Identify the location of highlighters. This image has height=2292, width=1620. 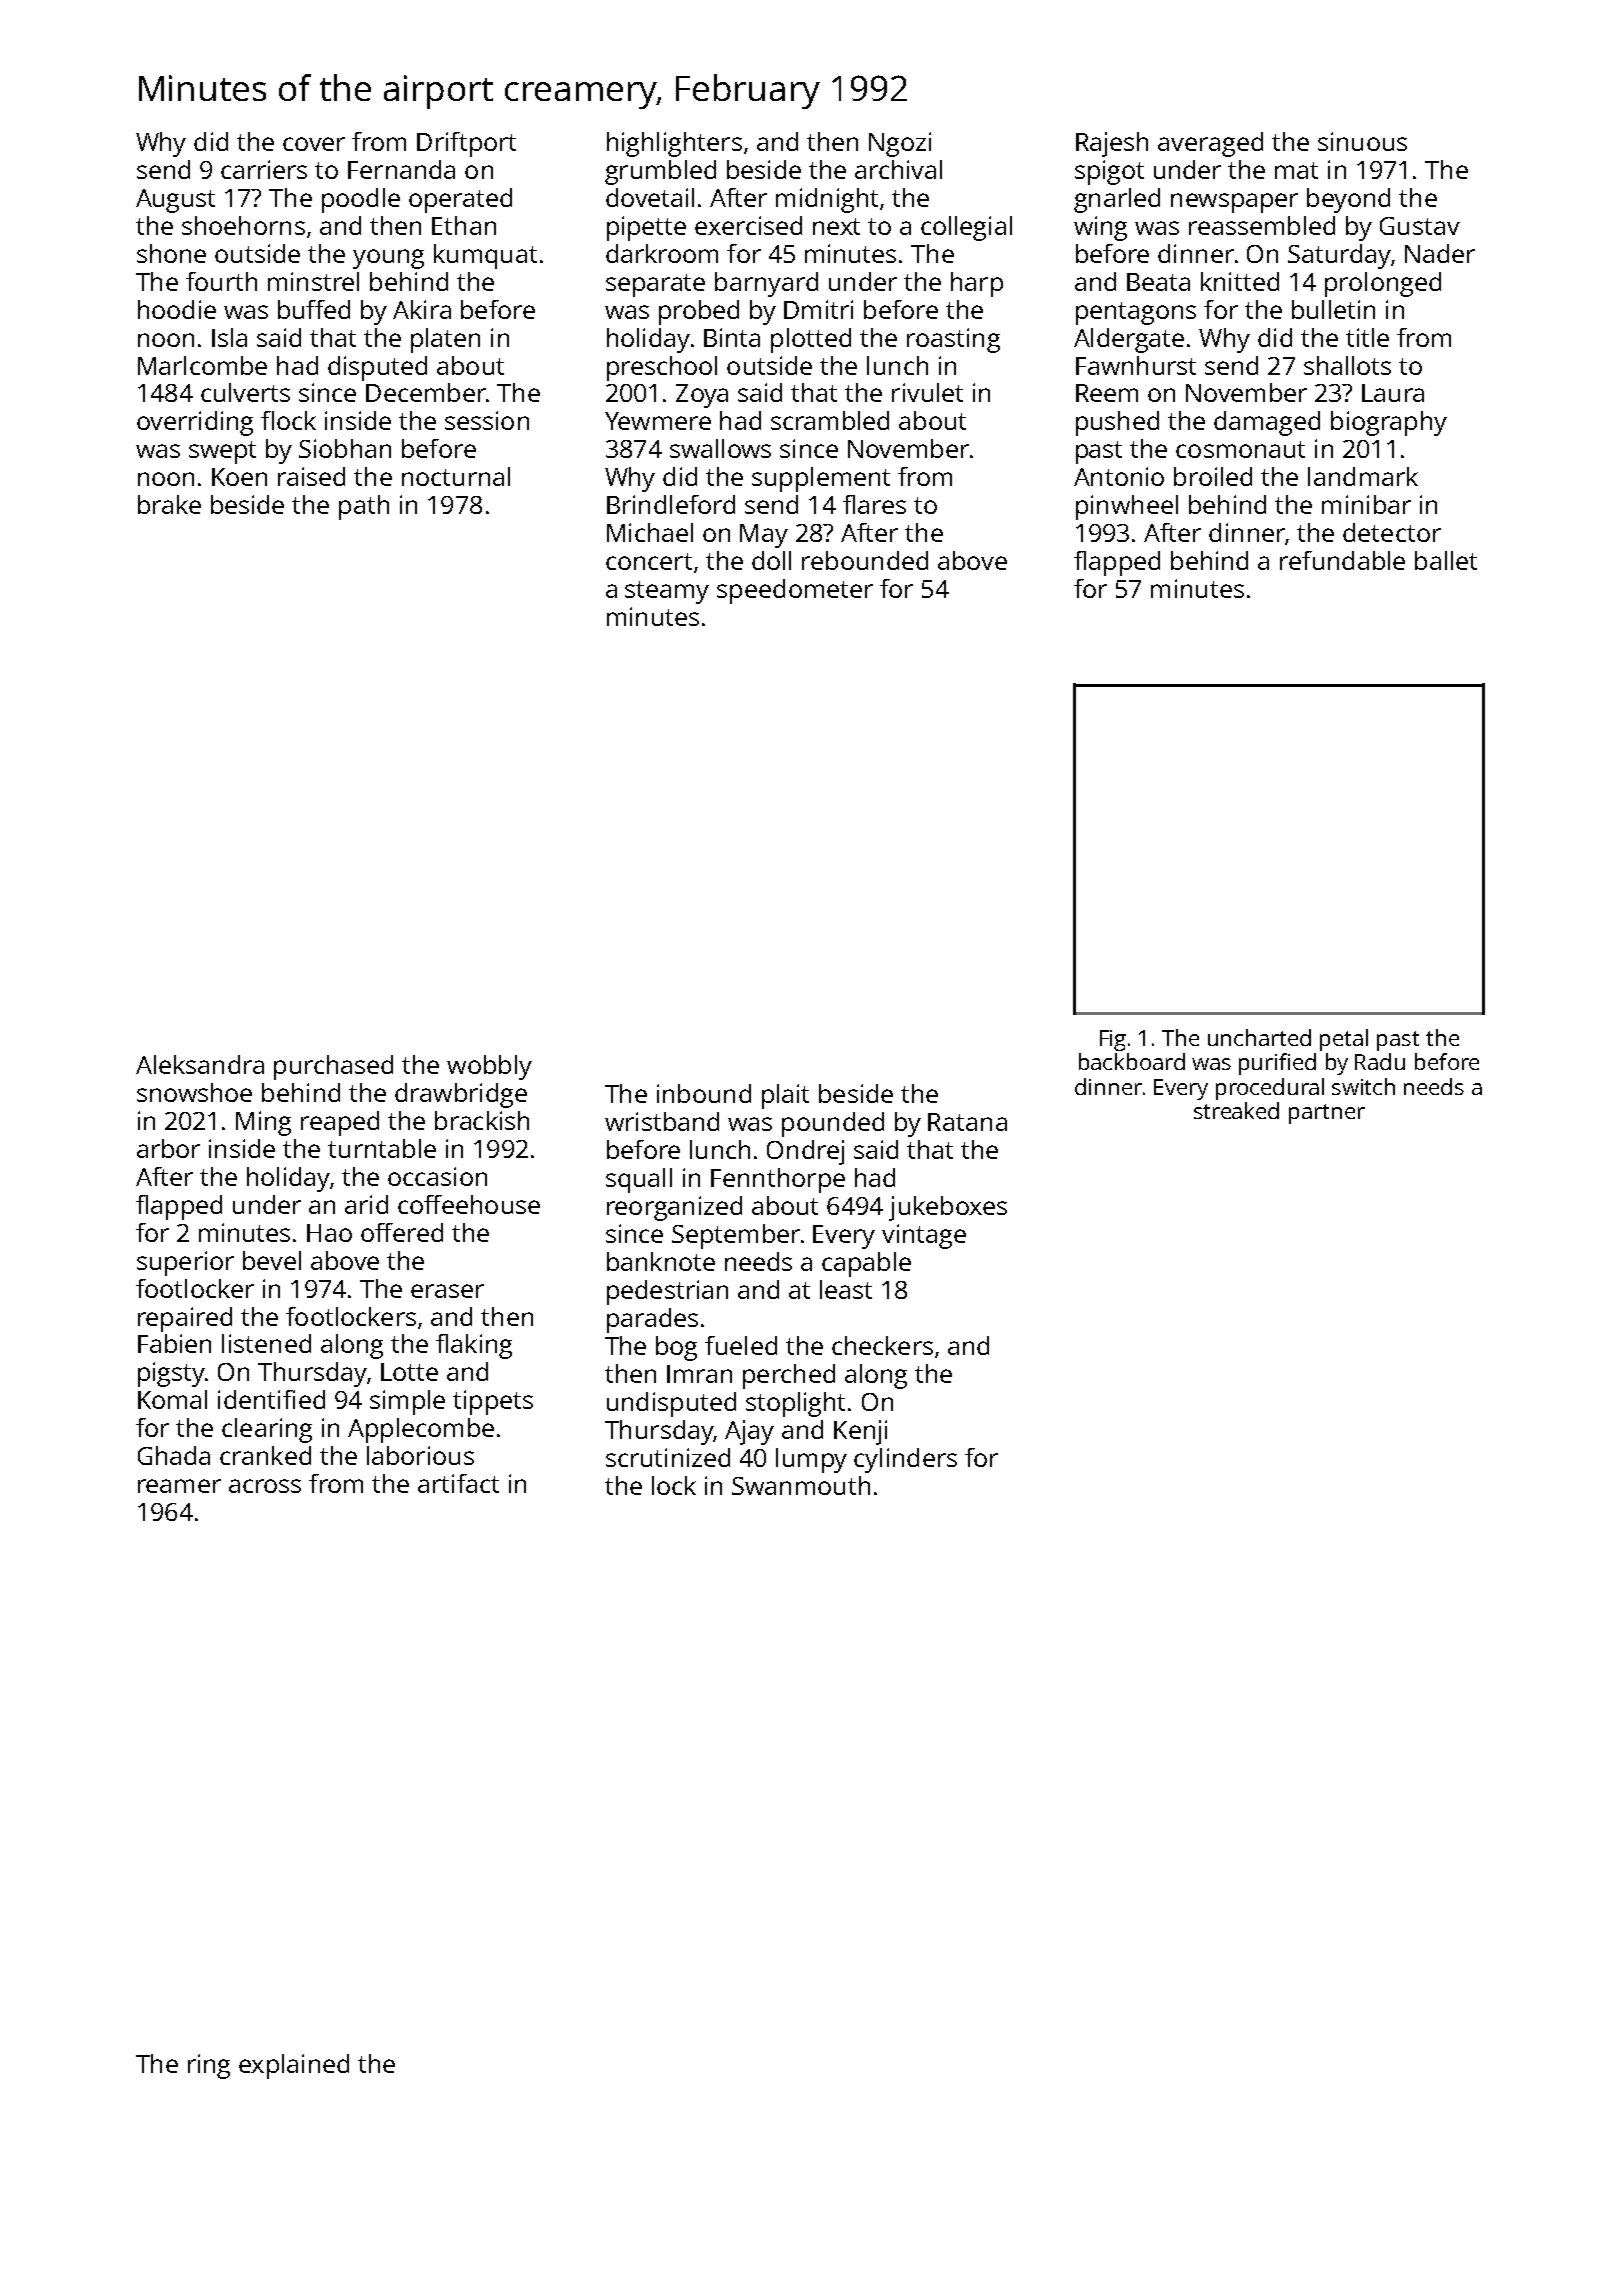
(674, 144).
